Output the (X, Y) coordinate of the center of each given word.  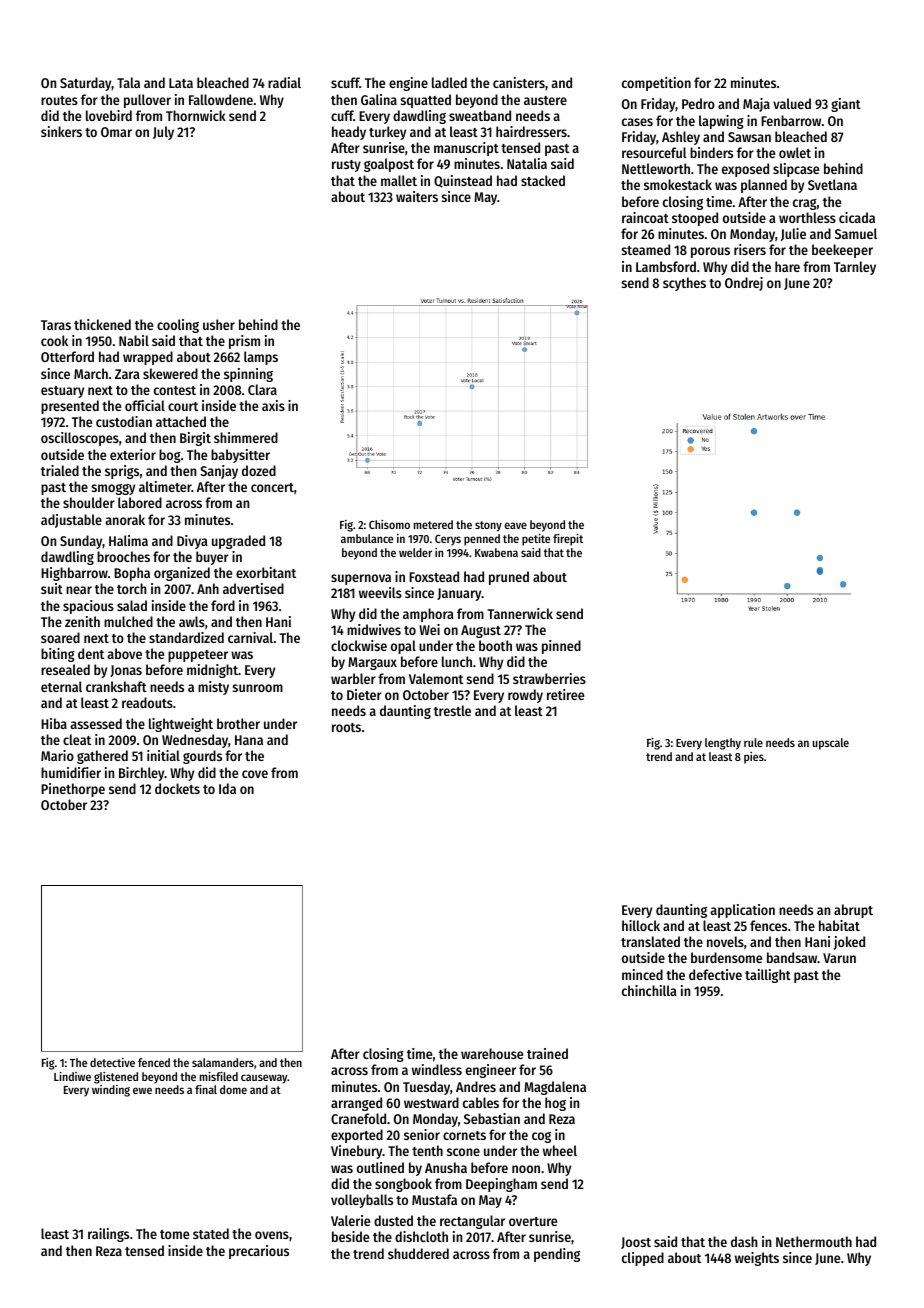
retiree (565, 694)
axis (273, 405)
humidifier (71, 772)
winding (111, 1091)
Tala (128, 82)
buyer (212, 558)
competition (656, 84)
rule (753, 742)
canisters (519, 82)
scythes (684, 284)
